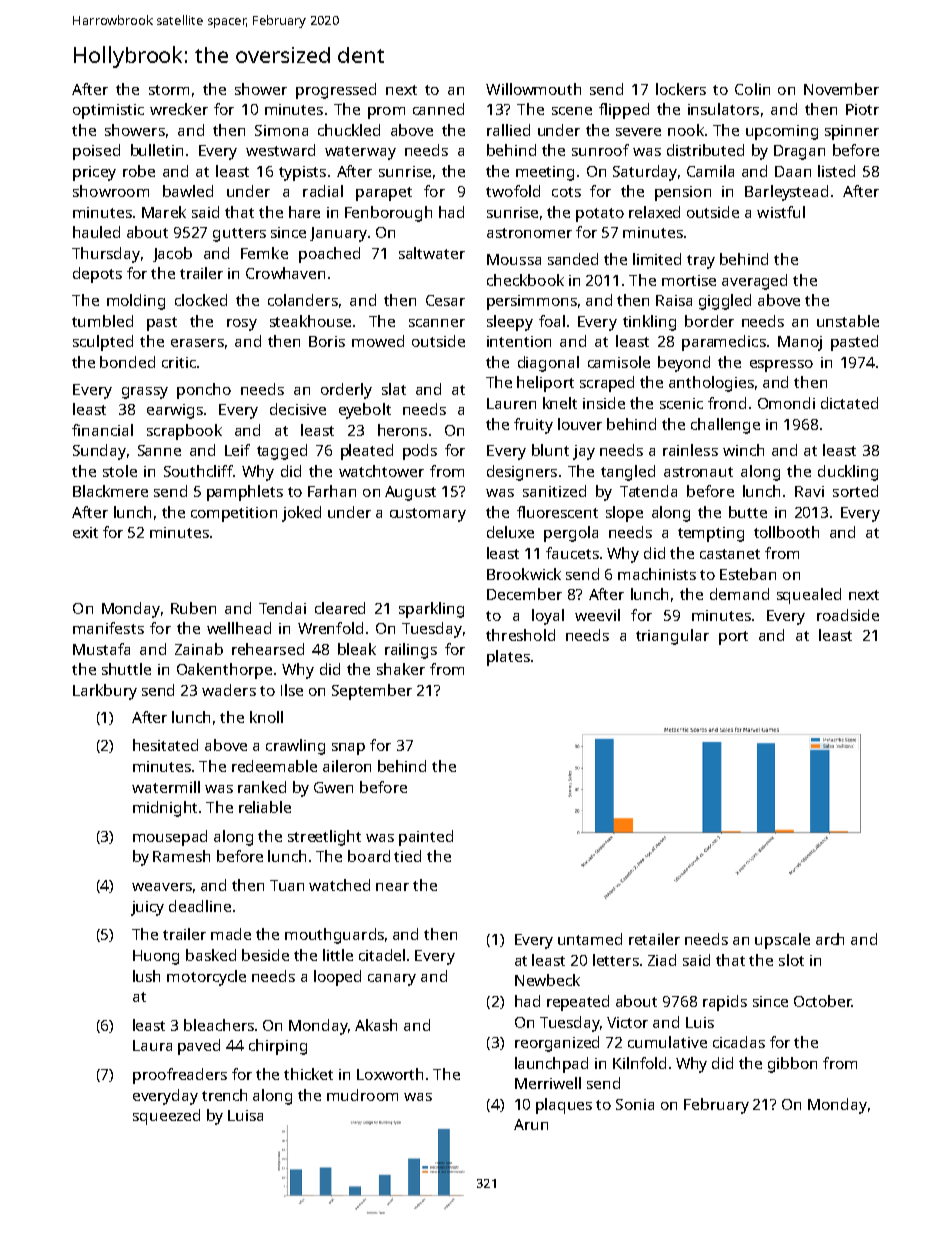  Describe the element at coordinates (166, 1117) in the image. I see `squeezed` at that location.
